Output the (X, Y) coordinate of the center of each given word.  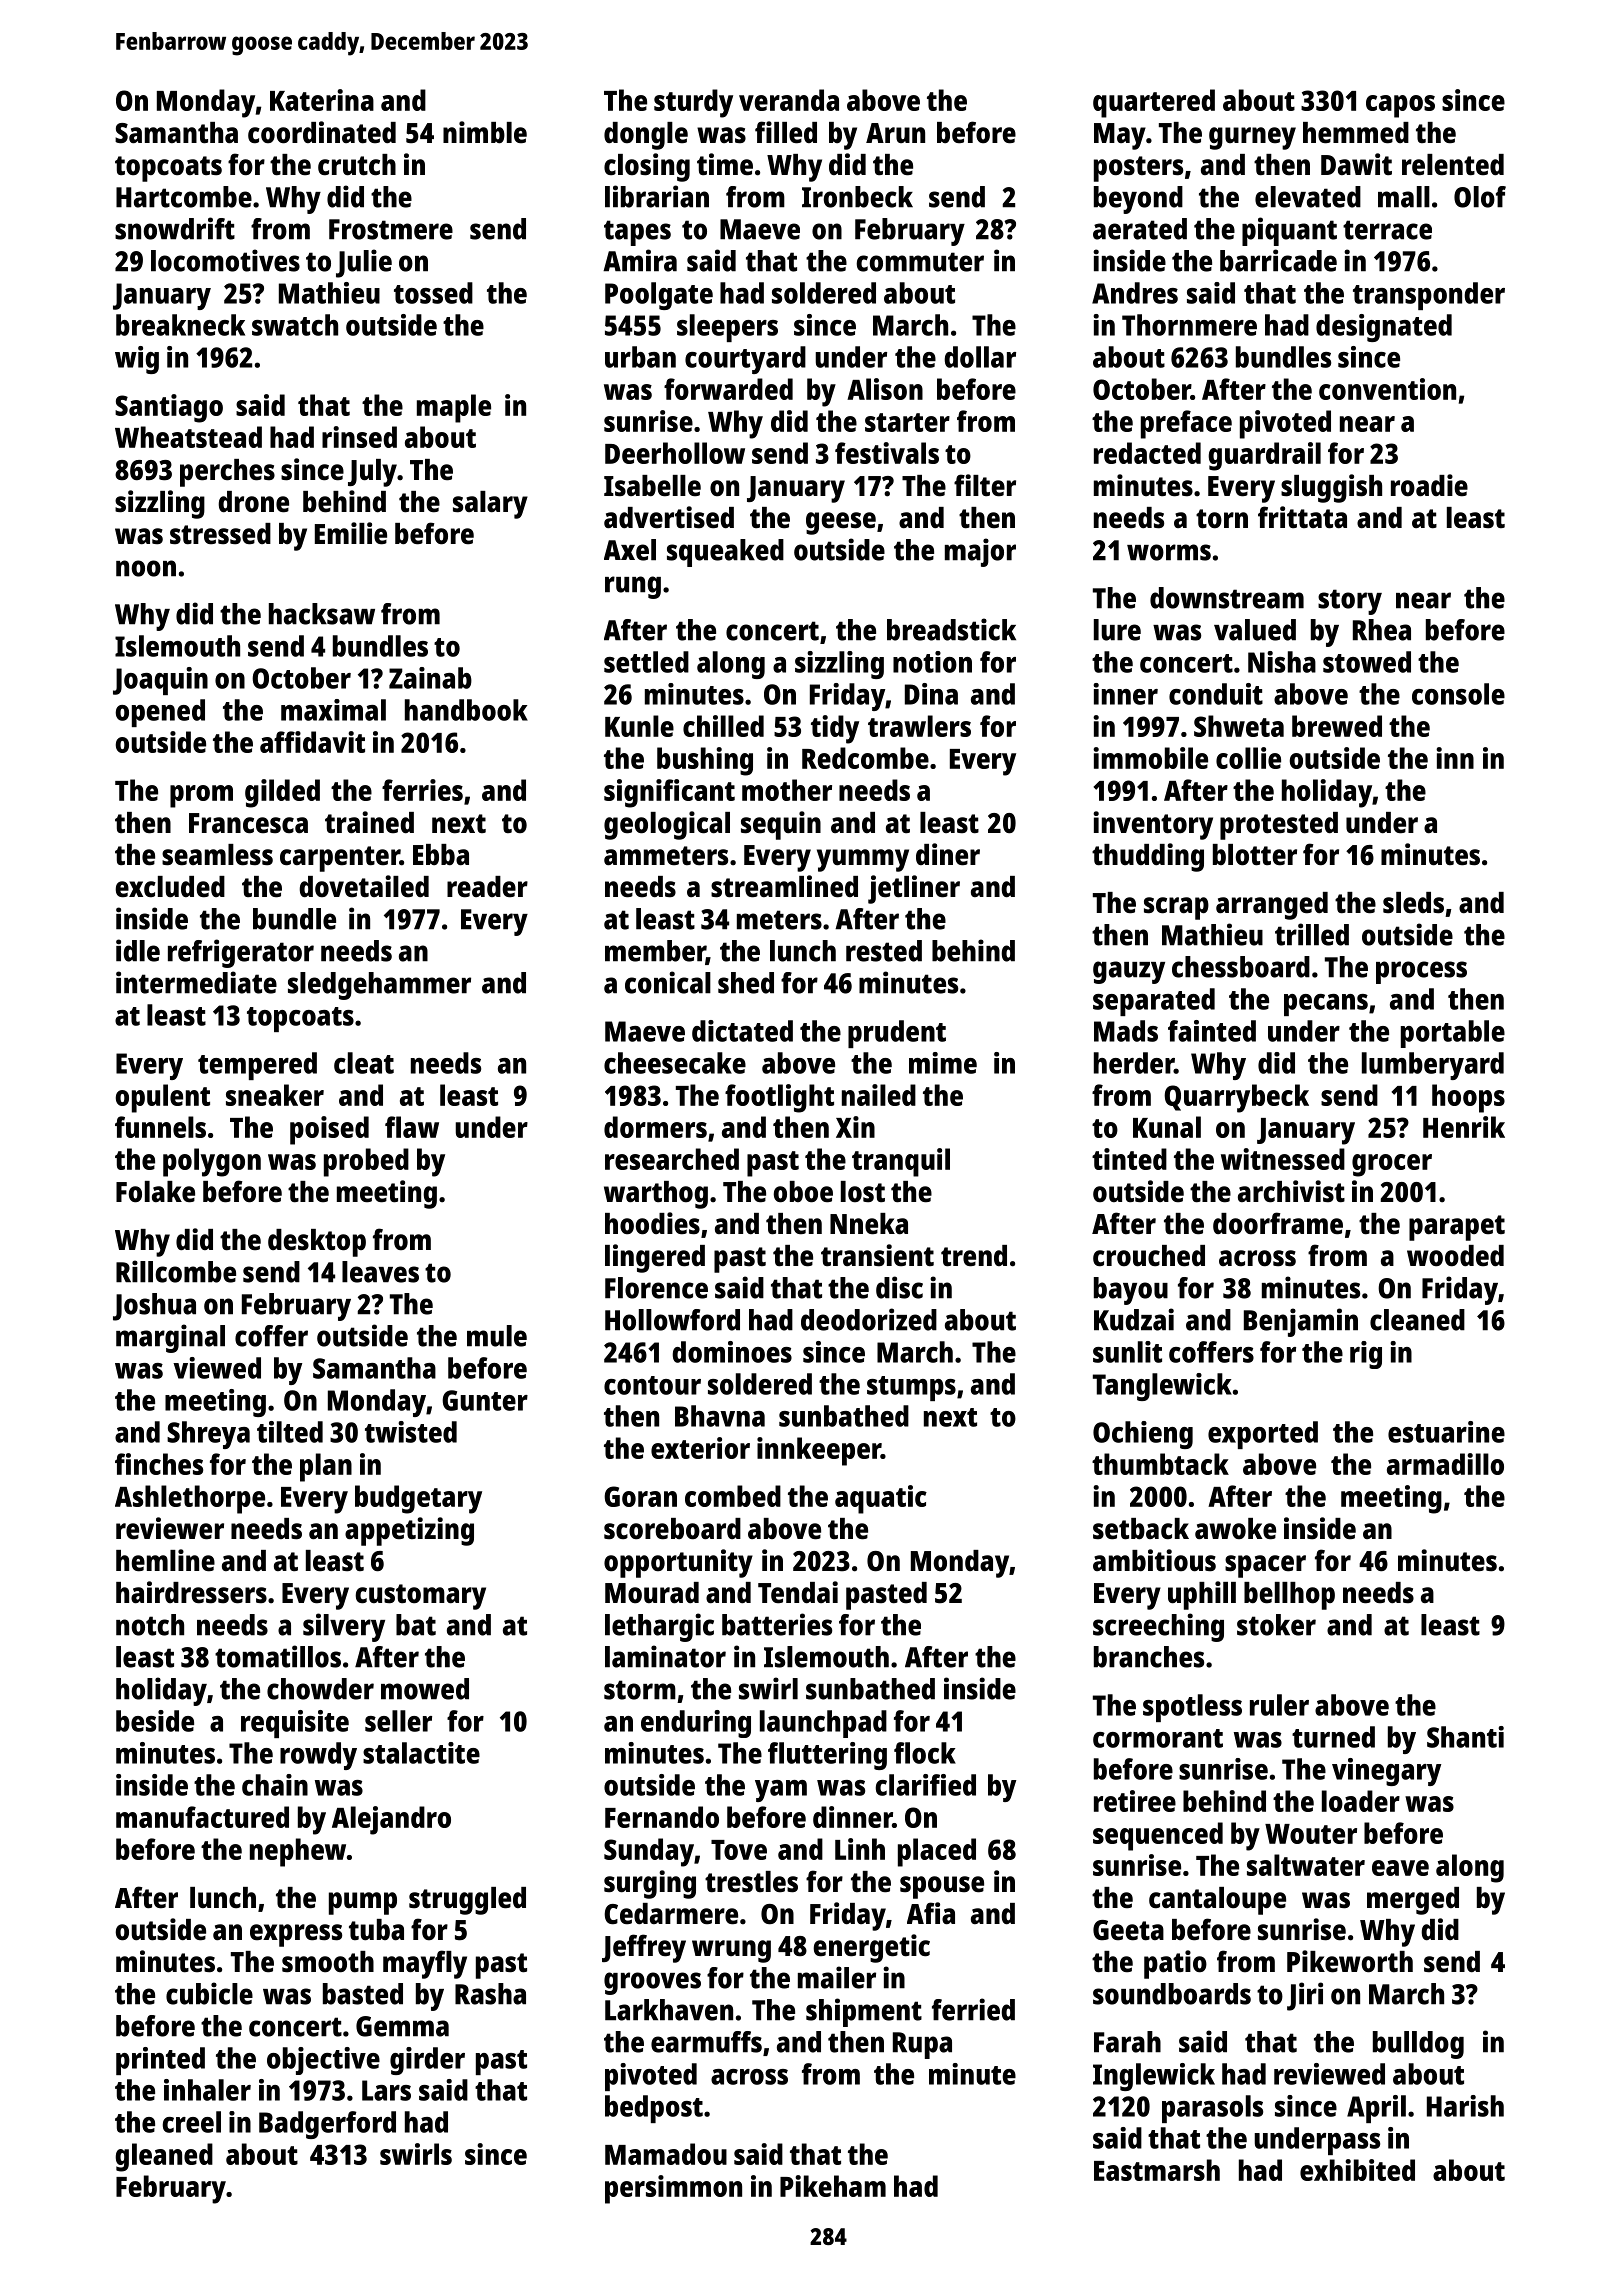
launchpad (823, 1724)
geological (667, 825)
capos (1400, 106)
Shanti (1465, 1737)
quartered (1154, 103)
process (1421, 972)
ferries (422, 790)
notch (150, 1625)
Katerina (322, 100)
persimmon (673, 2189)
